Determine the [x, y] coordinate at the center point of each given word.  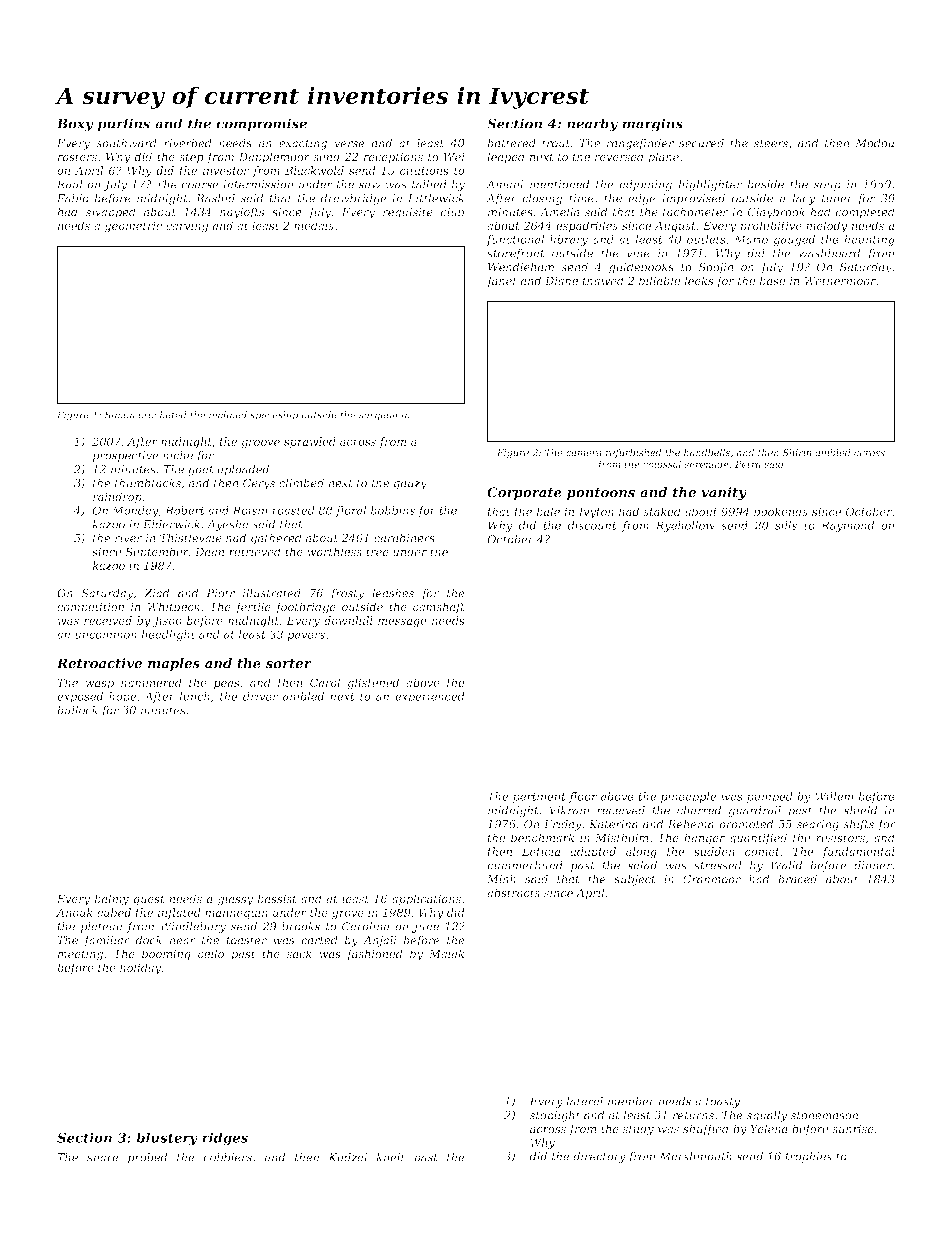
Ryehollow [685, 526]
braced [797, 879]
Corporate [524, 493]
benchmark [542, 837]
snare [103, 1158]
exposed [80, 697]
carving [187, 227]
